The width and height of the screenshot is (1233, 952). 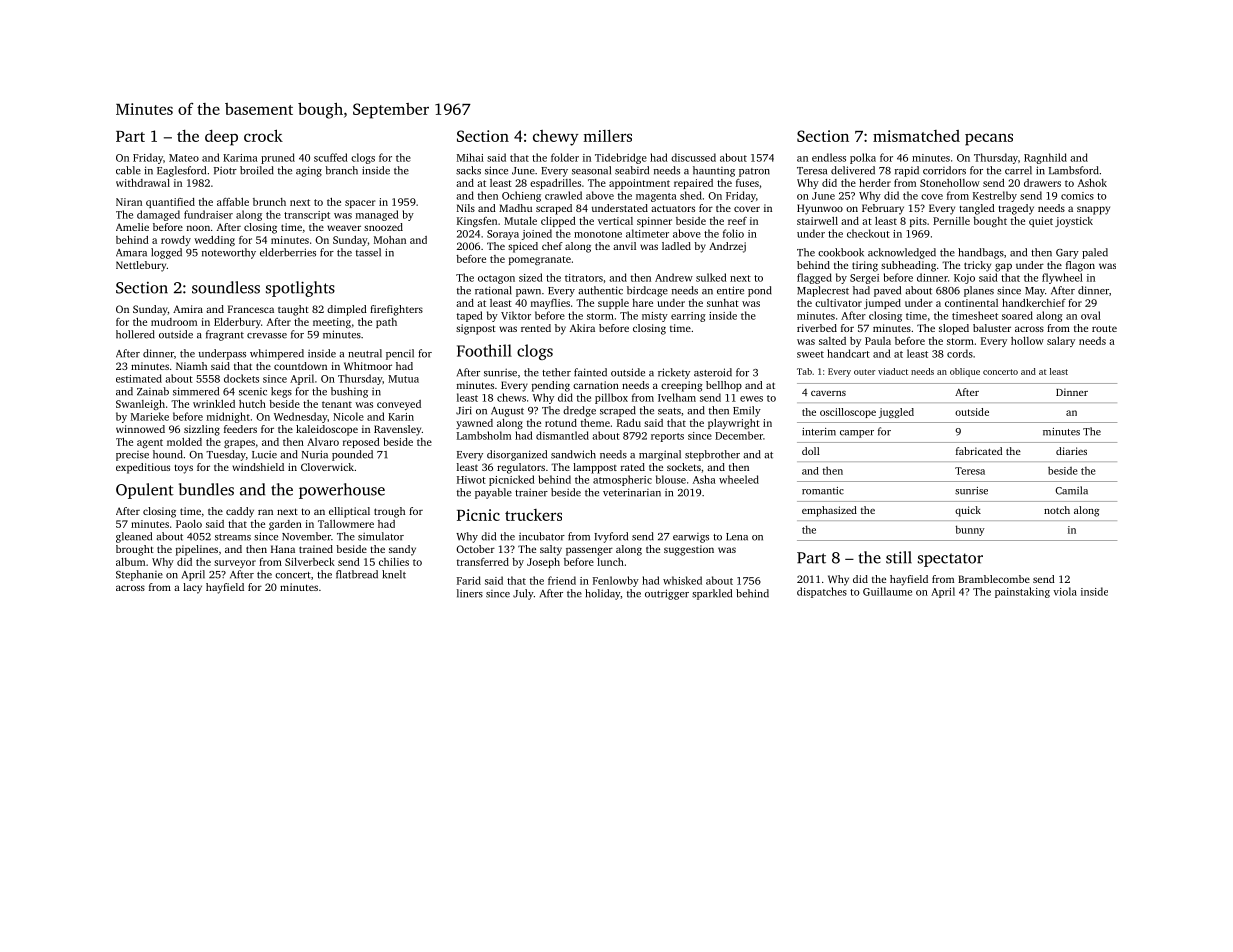 What do you see at coordinates (810, 354) in the screenshot?
I see `sweet` at bounding box center [810, 354].
